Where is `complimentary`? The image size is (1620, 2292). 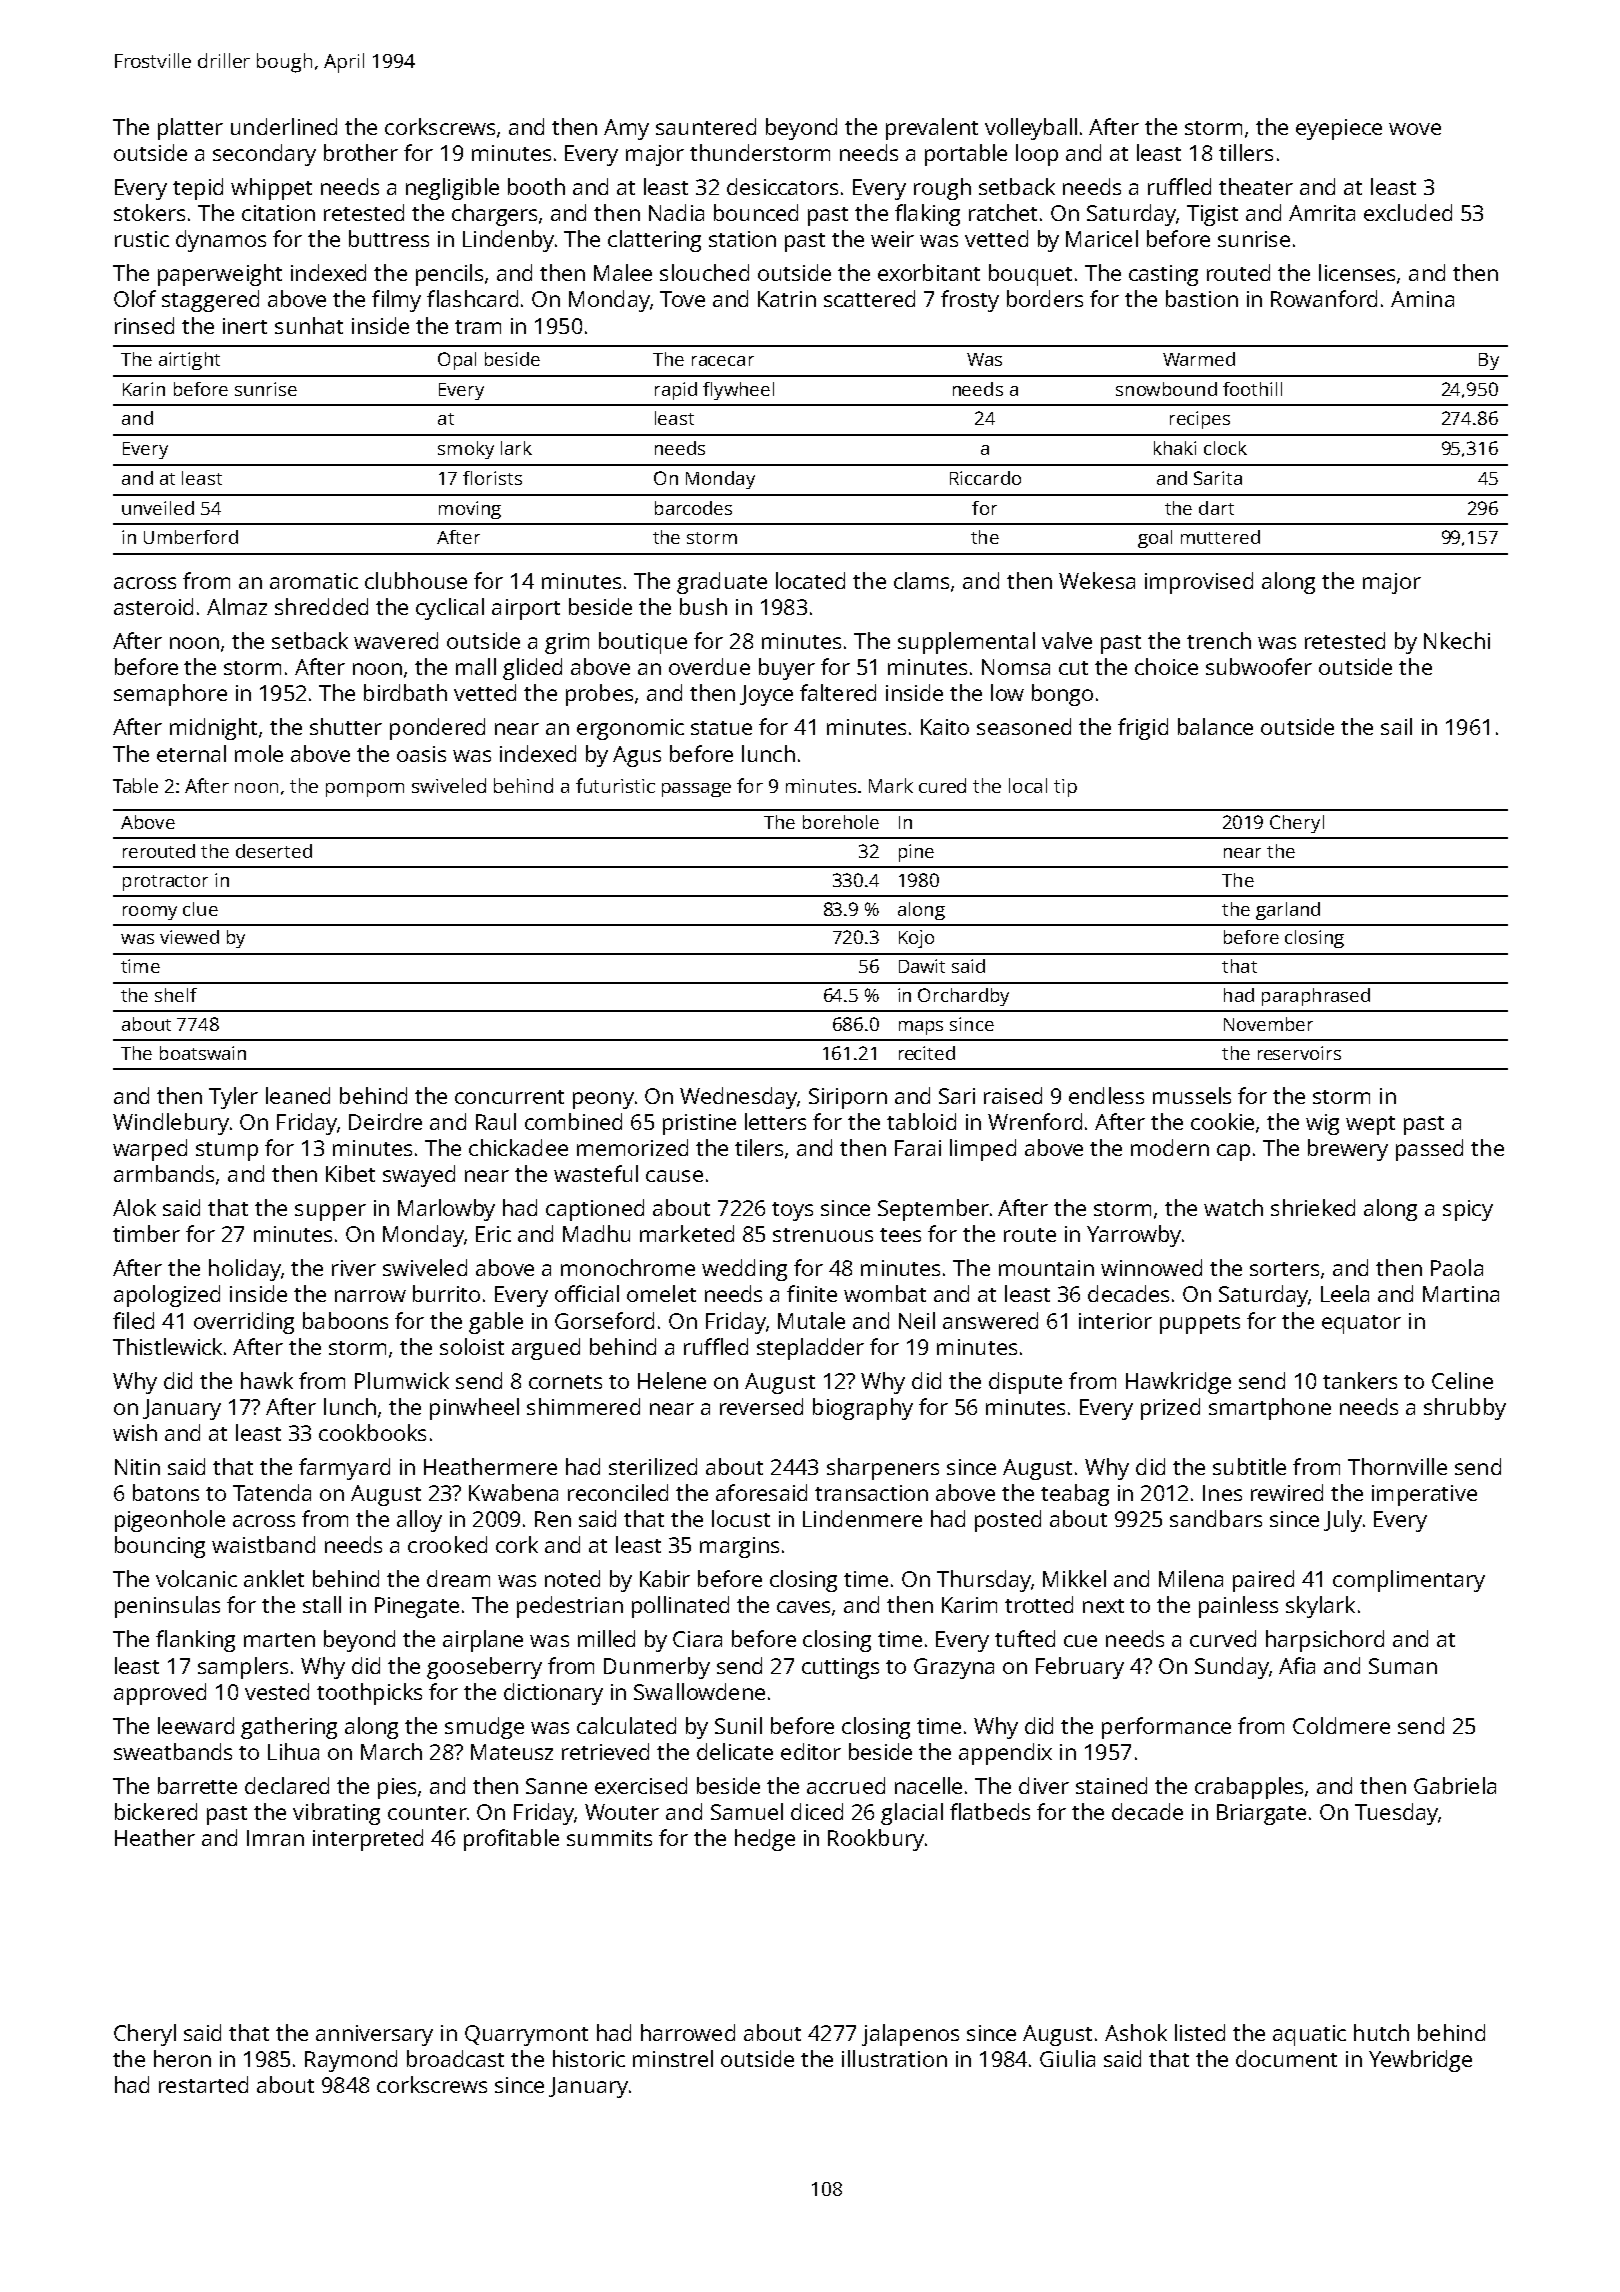
complimentary is located at coordinates (1409, 1581).
